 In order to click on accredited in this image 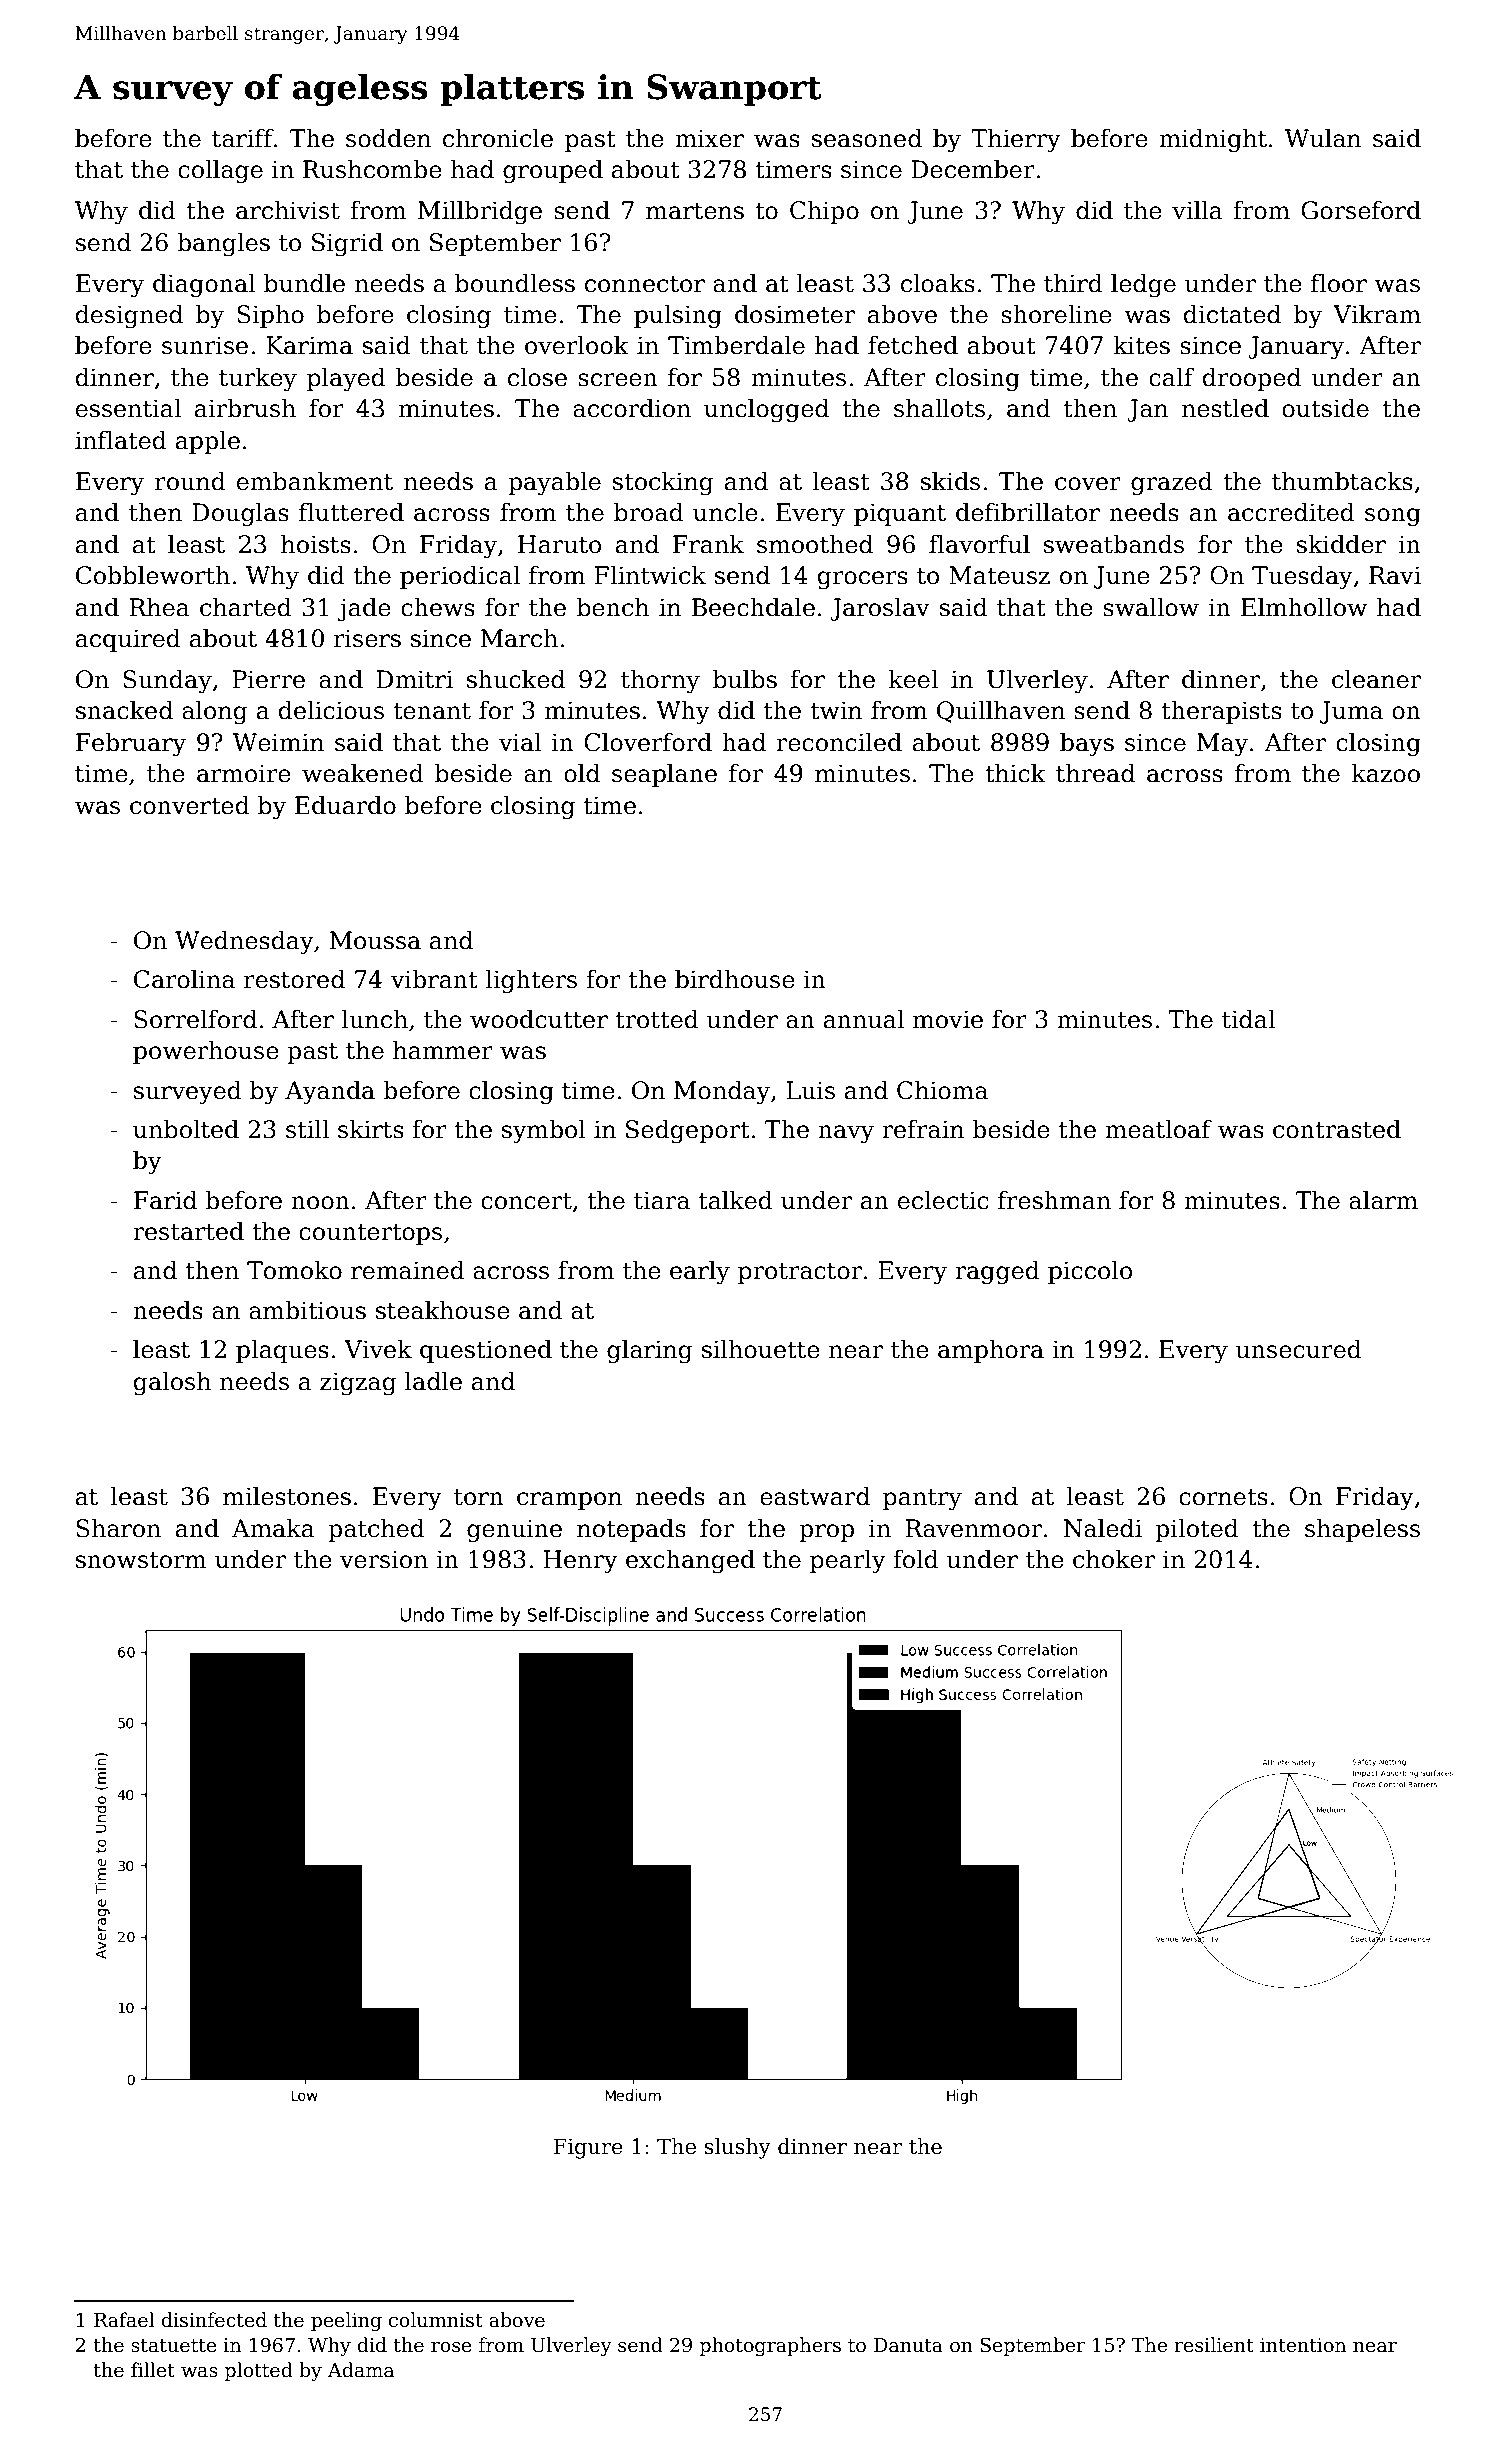, I will do `click(1291, 512)`.
